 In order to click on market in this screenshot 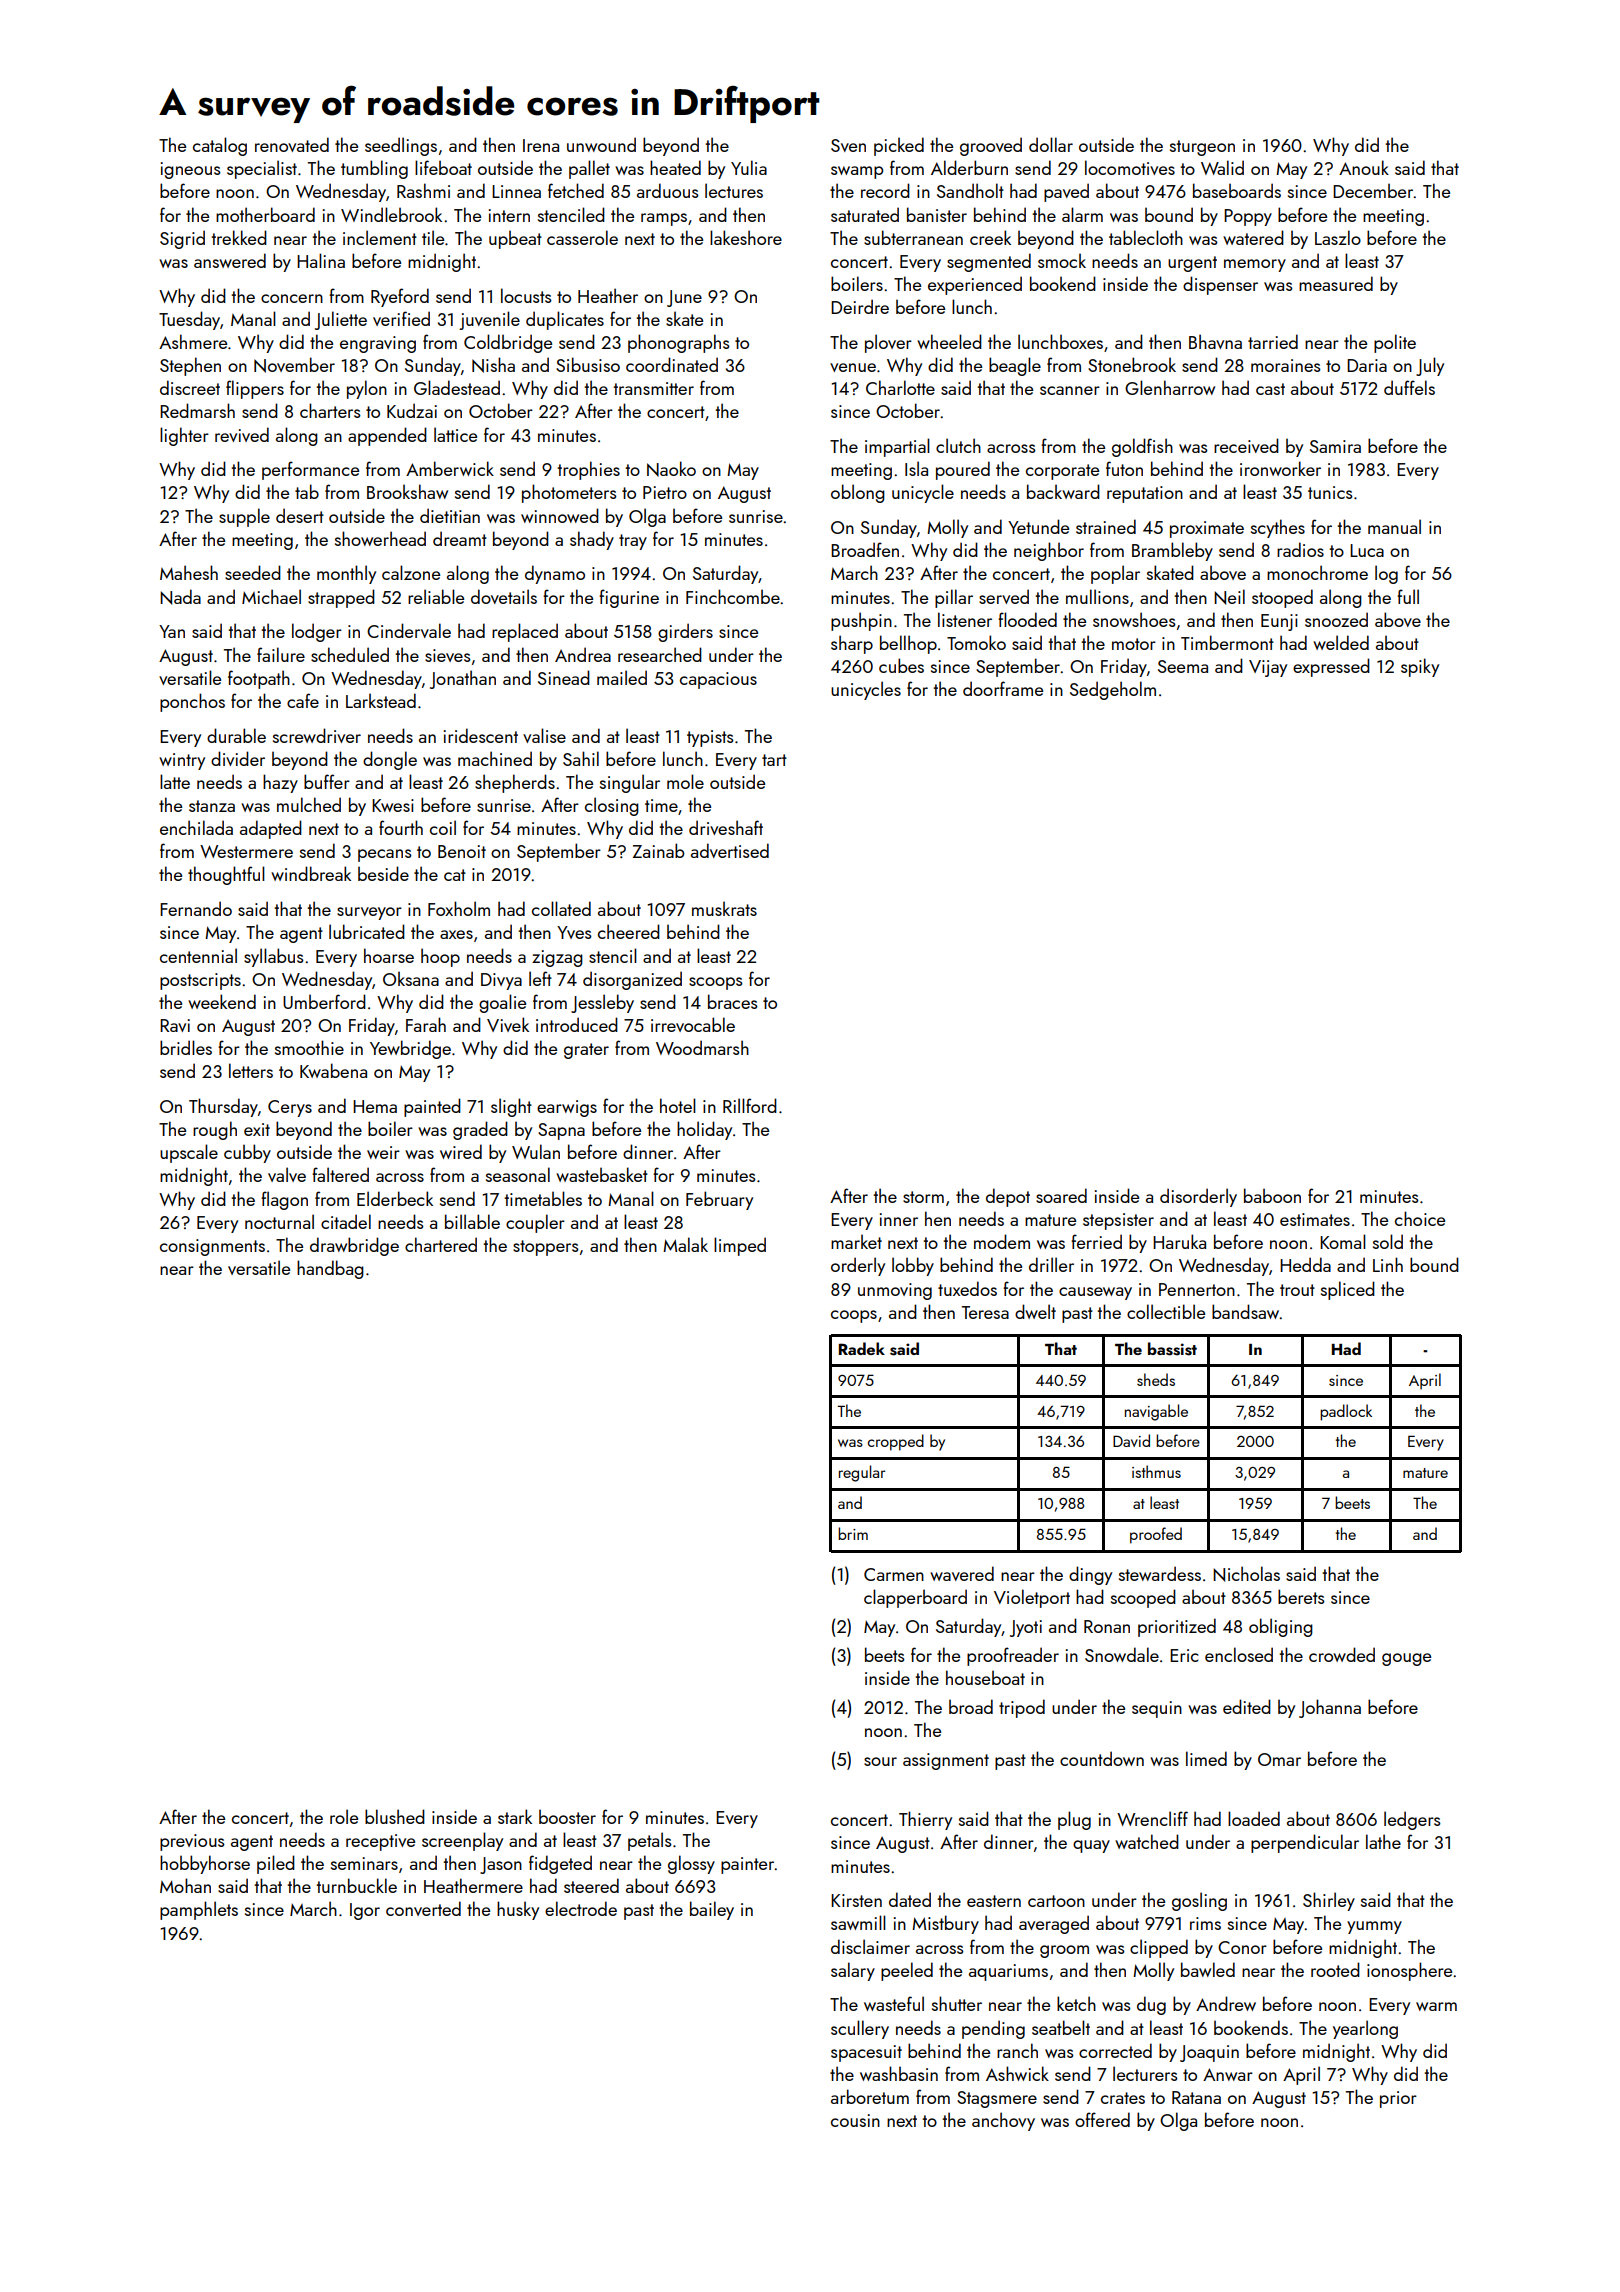, I will do `click(856, 1241)`.
